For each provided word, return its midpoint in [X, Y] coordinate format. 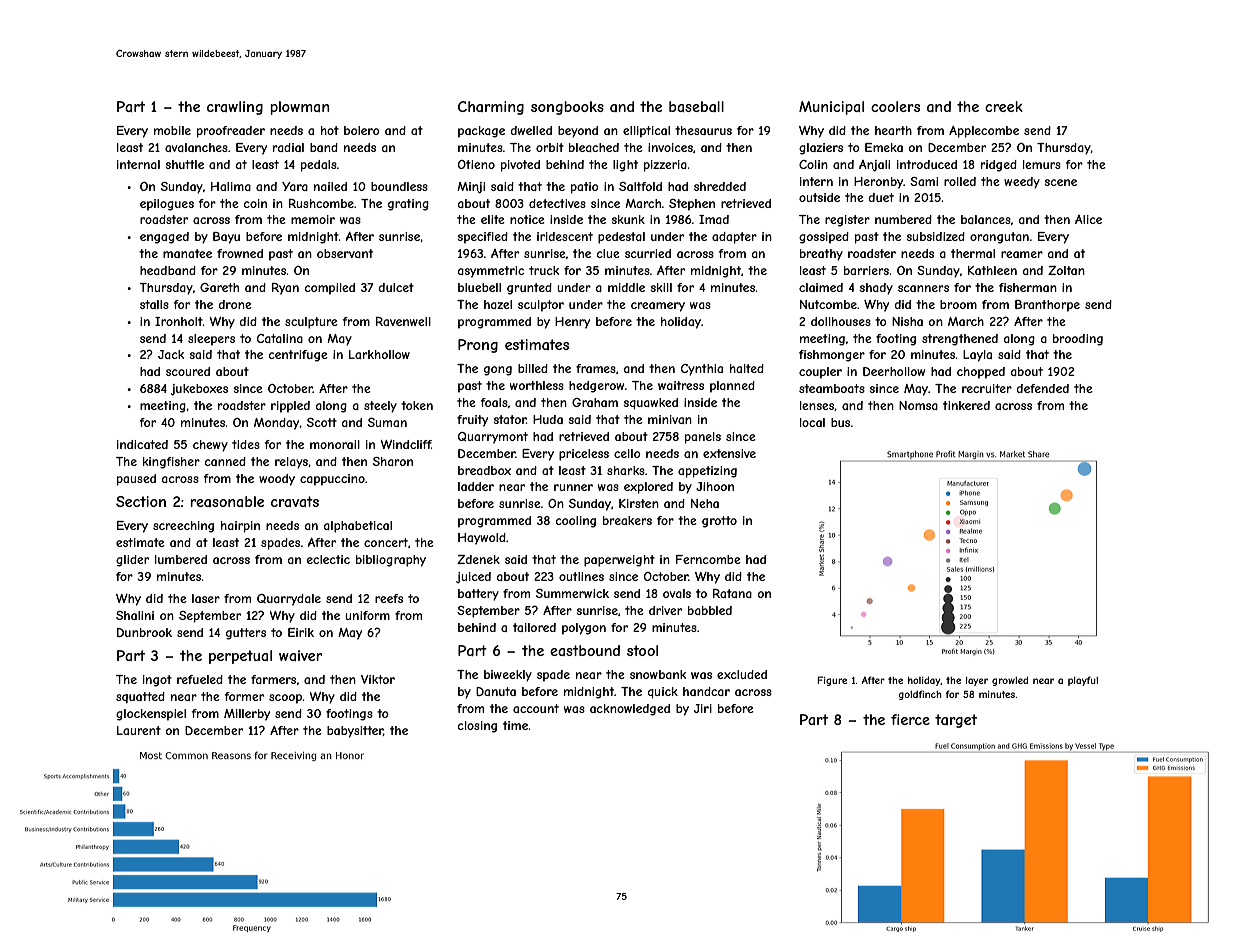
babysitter [355, 732]
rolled [960, 181]
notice [527, 219]
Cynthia [702, 370]
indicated [142, 444]
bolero [362, 130]
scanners [923, 288]
